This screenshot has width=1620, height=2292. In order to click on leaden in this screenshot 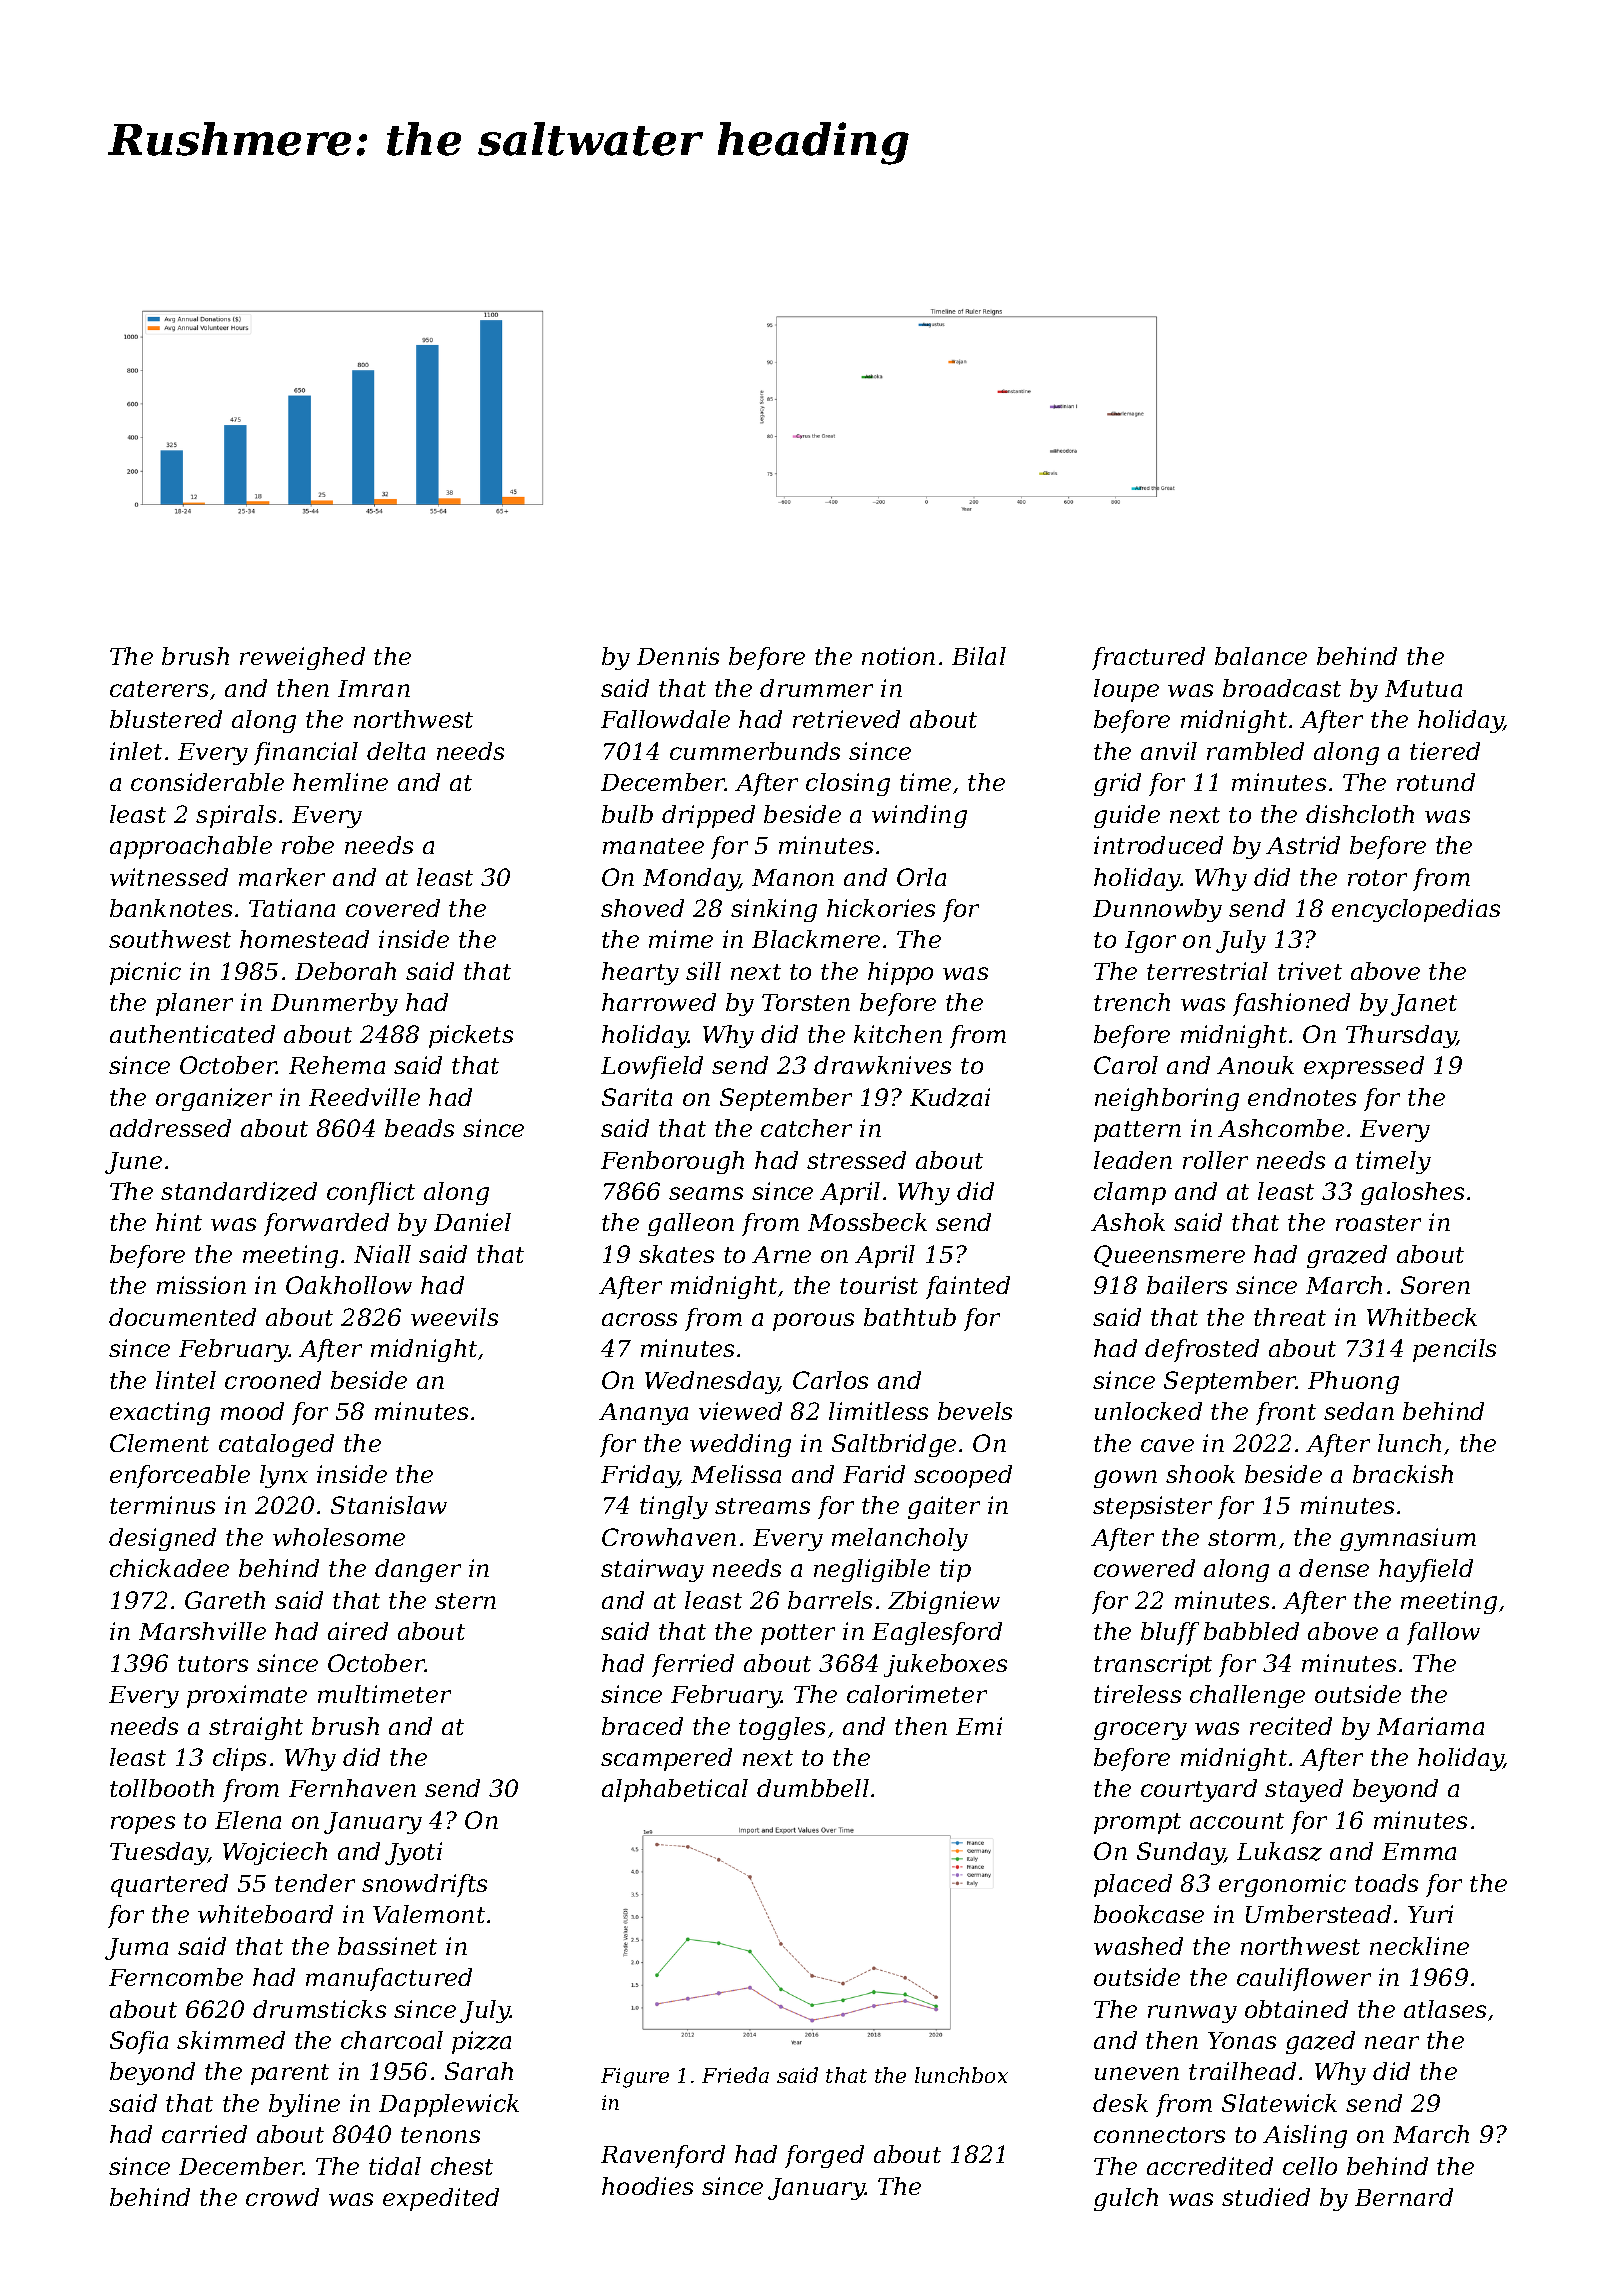, I will do `click(1133, 1160)`.
